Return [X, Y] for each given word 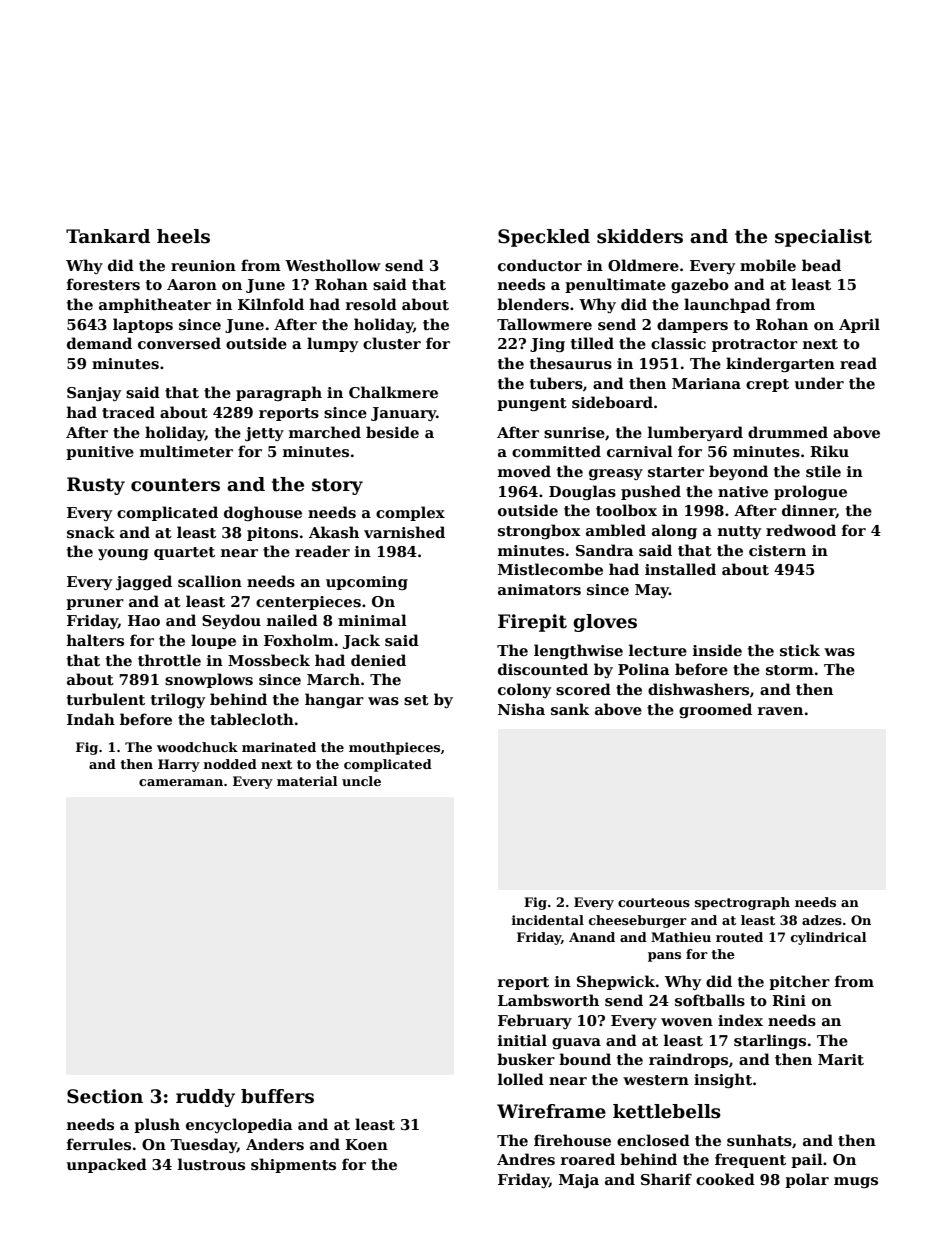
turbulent [106, 699]
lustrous [211, 1164]
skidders [640, 236]
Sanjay [94, 394]
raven [780, 711]
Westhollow [333, 265]
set [416, 700]
